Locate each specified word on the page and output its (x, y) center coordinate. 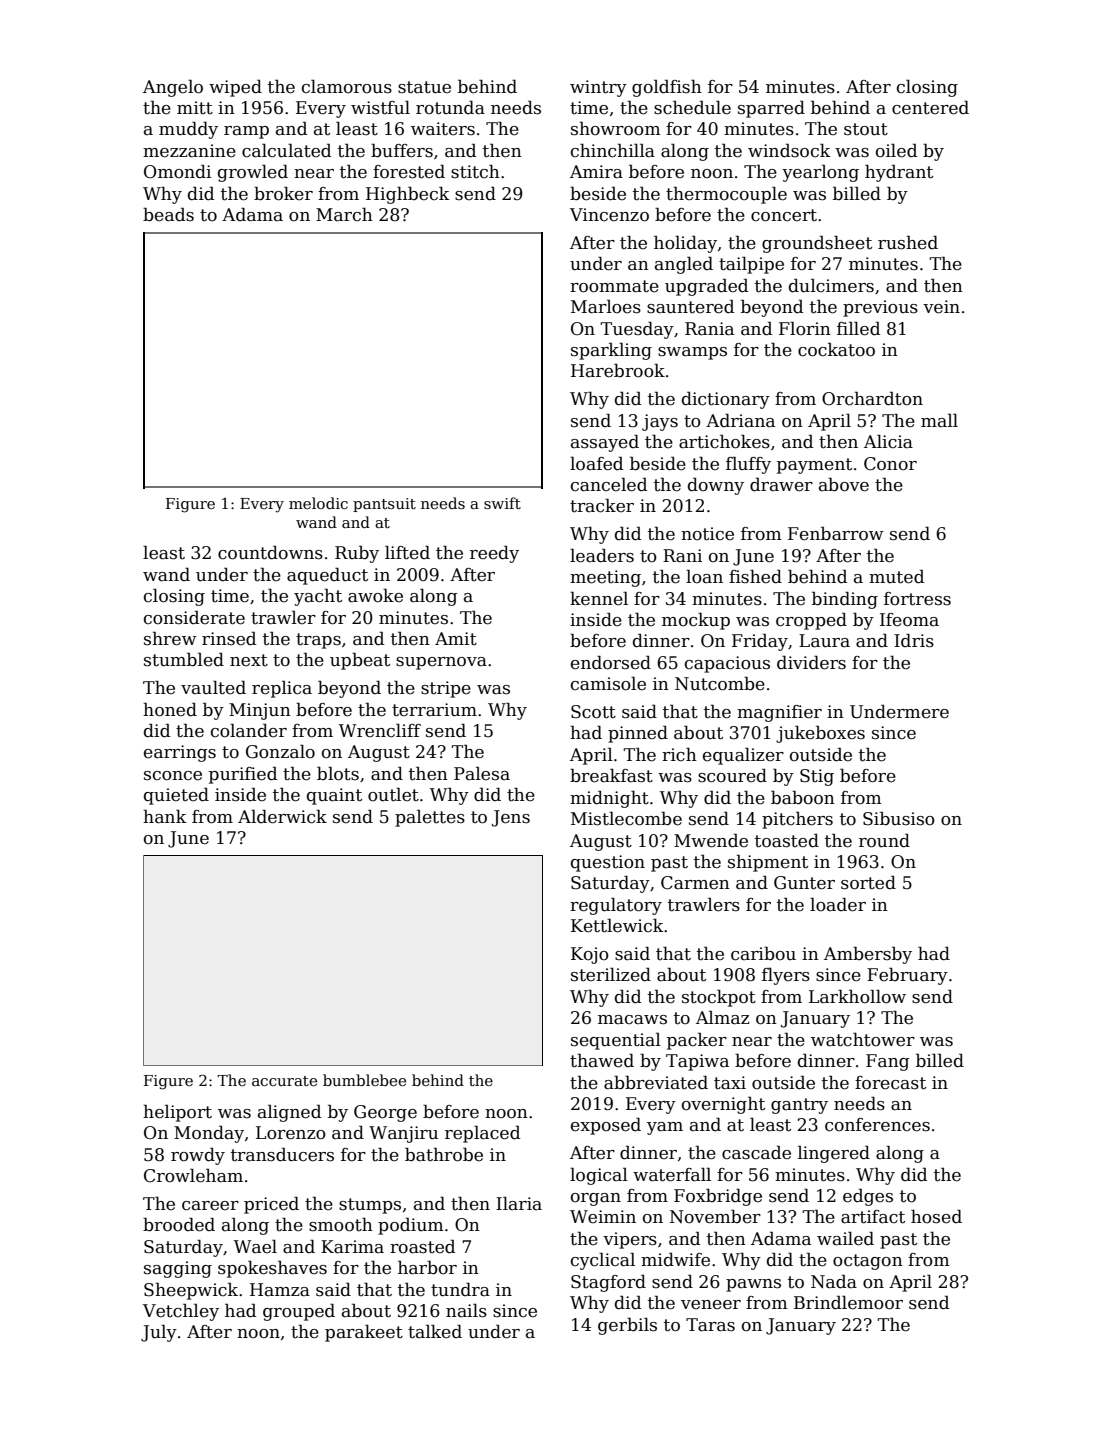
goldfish (667, 88)
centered (930, 108)
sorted (868, 882)
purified (243, 775)
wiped (235, 88)
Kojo (590, 955)
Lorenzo (291, 1133)
